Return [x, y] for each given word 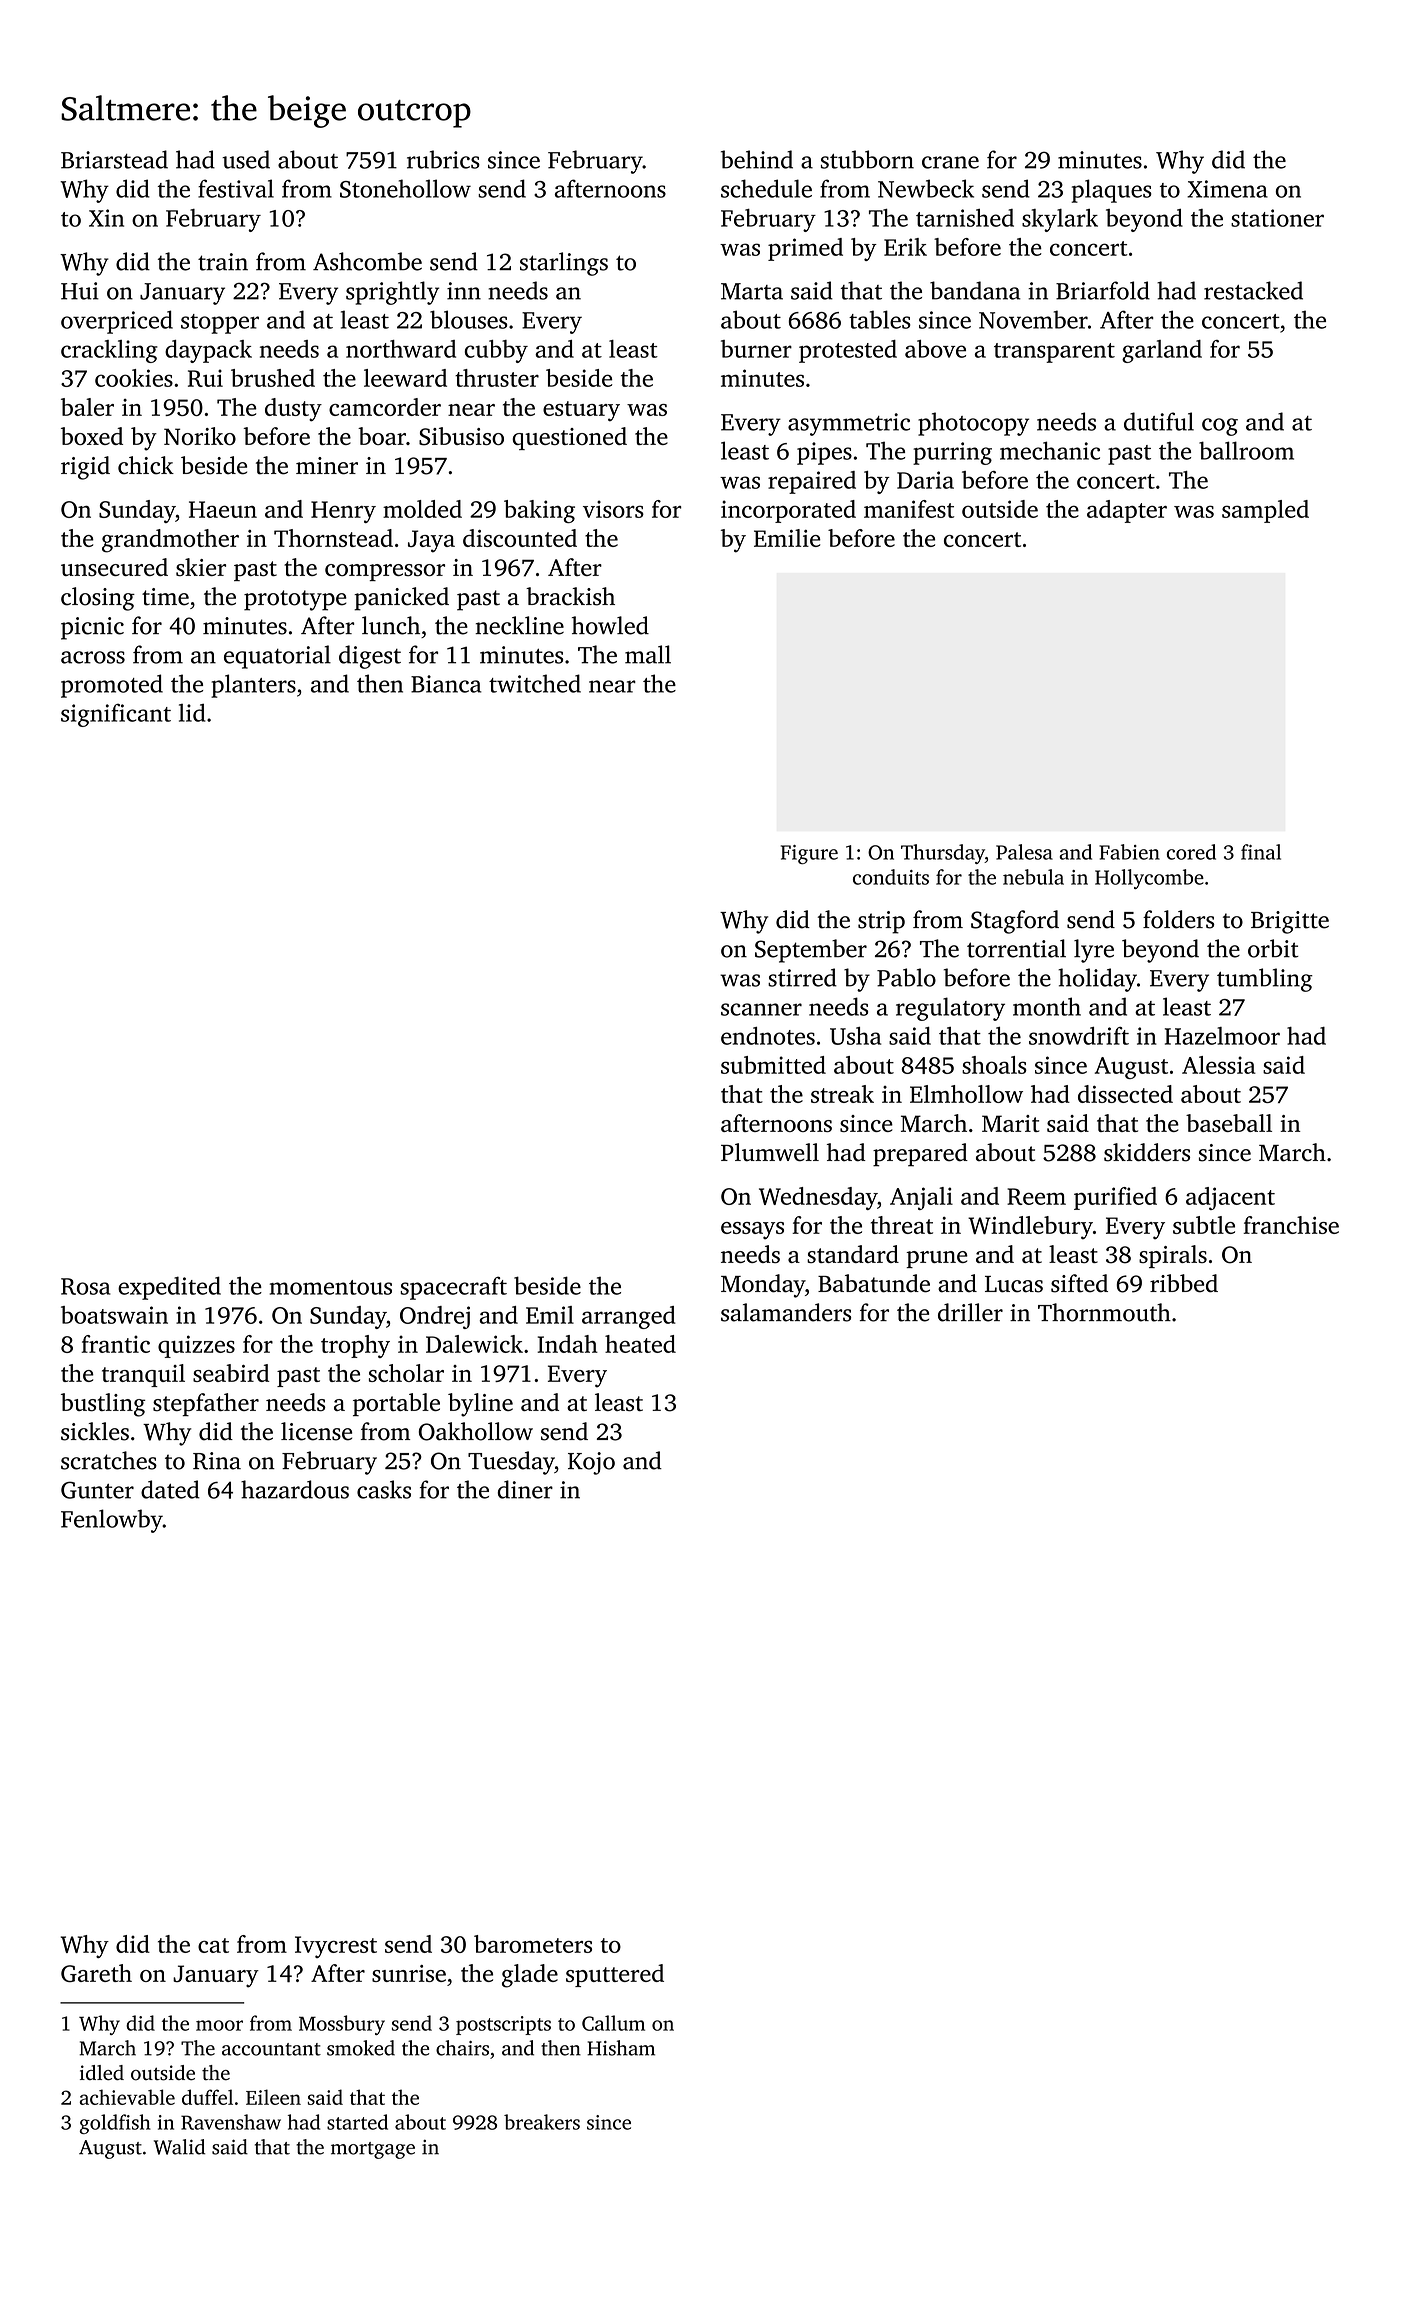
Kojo [591, 1463]
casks [384, 1489]
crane [950, 162]
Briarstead [114, 159]
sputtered [615, 1975]
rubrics [443, 159]
